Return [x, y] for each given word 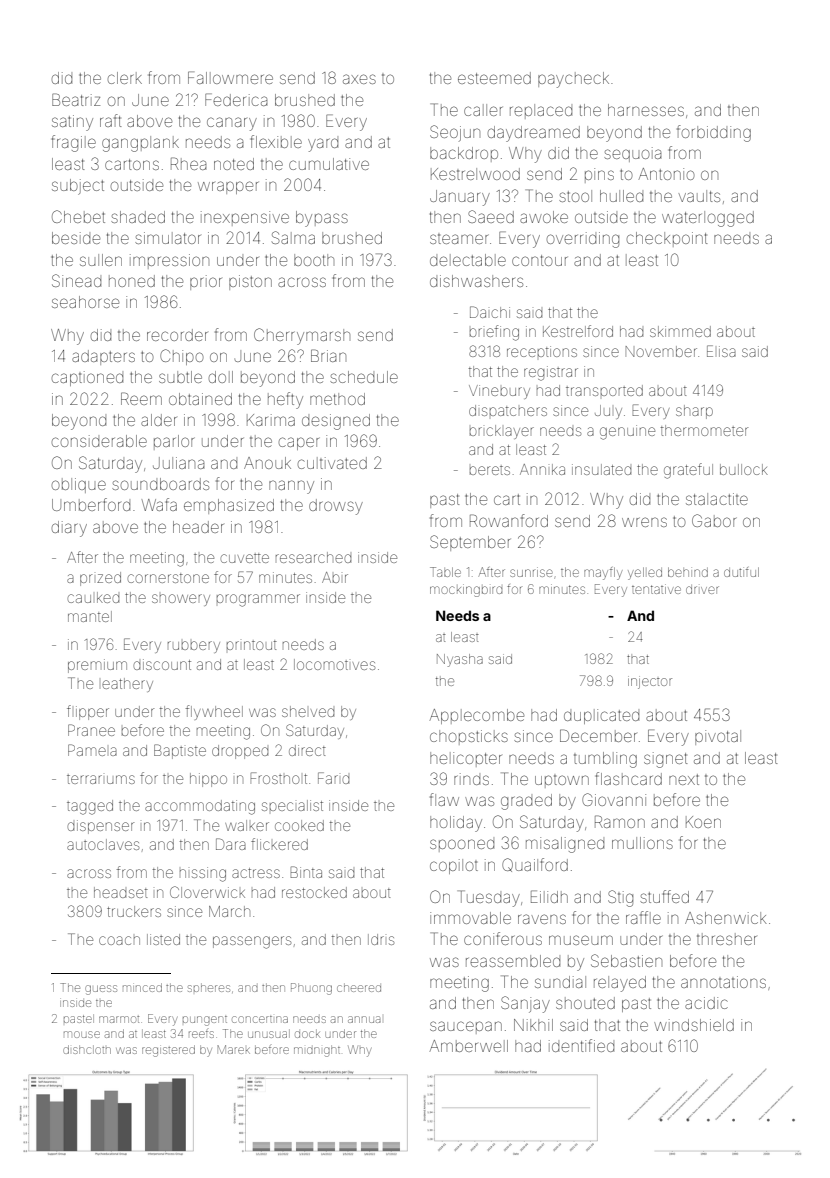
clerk [125, 78]
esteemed [494, 78]
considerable [99, 441]
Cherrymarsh [302, 336]
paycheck [573, 80]
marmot [119, 1019]
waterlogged [708, 219]
